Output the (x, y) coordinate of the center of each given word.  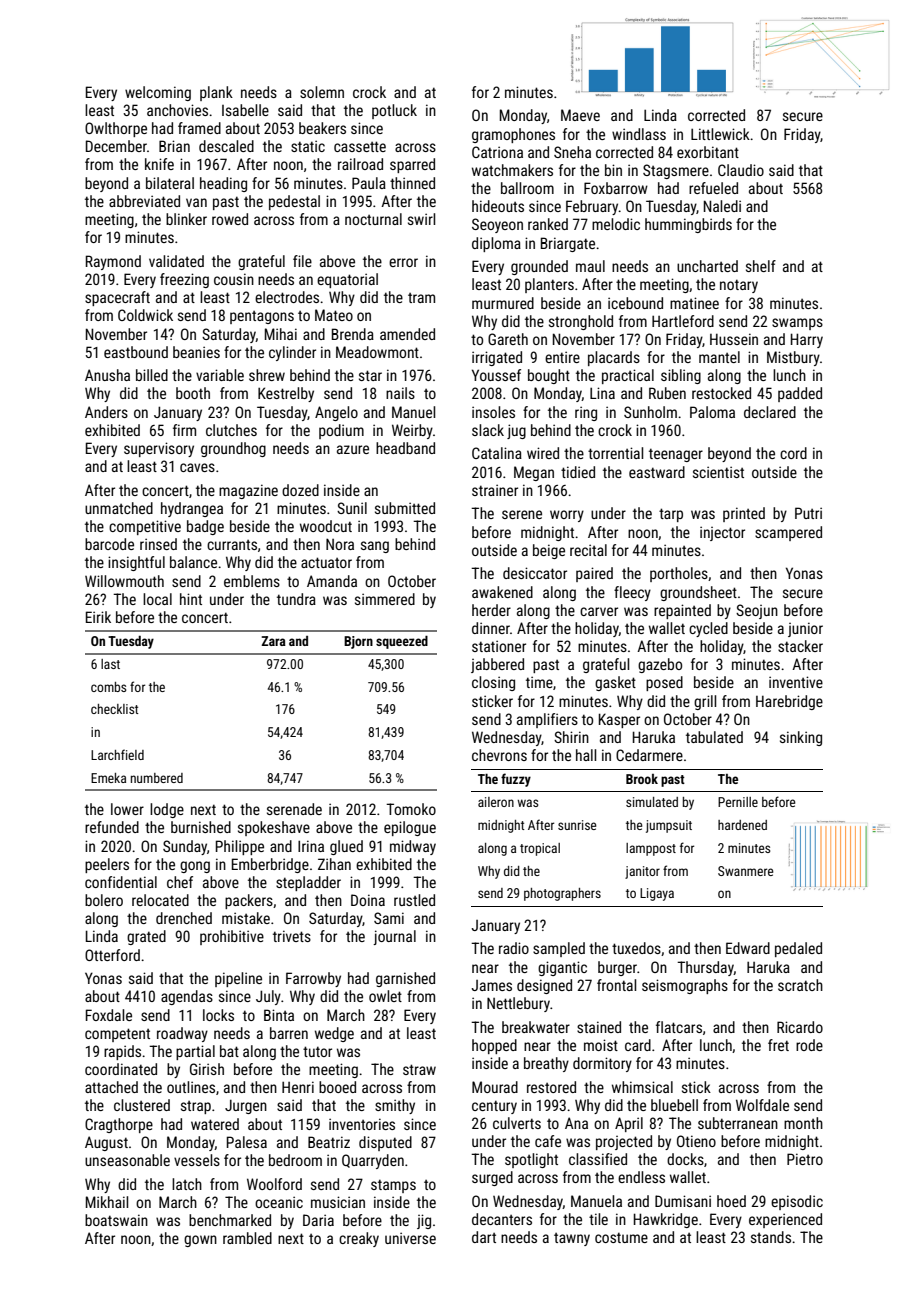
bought (549, 376)
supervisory (159, 449)
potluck (394, 111)
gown (200, 1241)
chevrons (499, 755)
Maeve (580, 115)
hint (191, 599)
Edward (748, 948)
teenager (676, 455)
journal (394, 937)
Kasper (619, 720)
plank (216, 93)
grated (146, 937)
